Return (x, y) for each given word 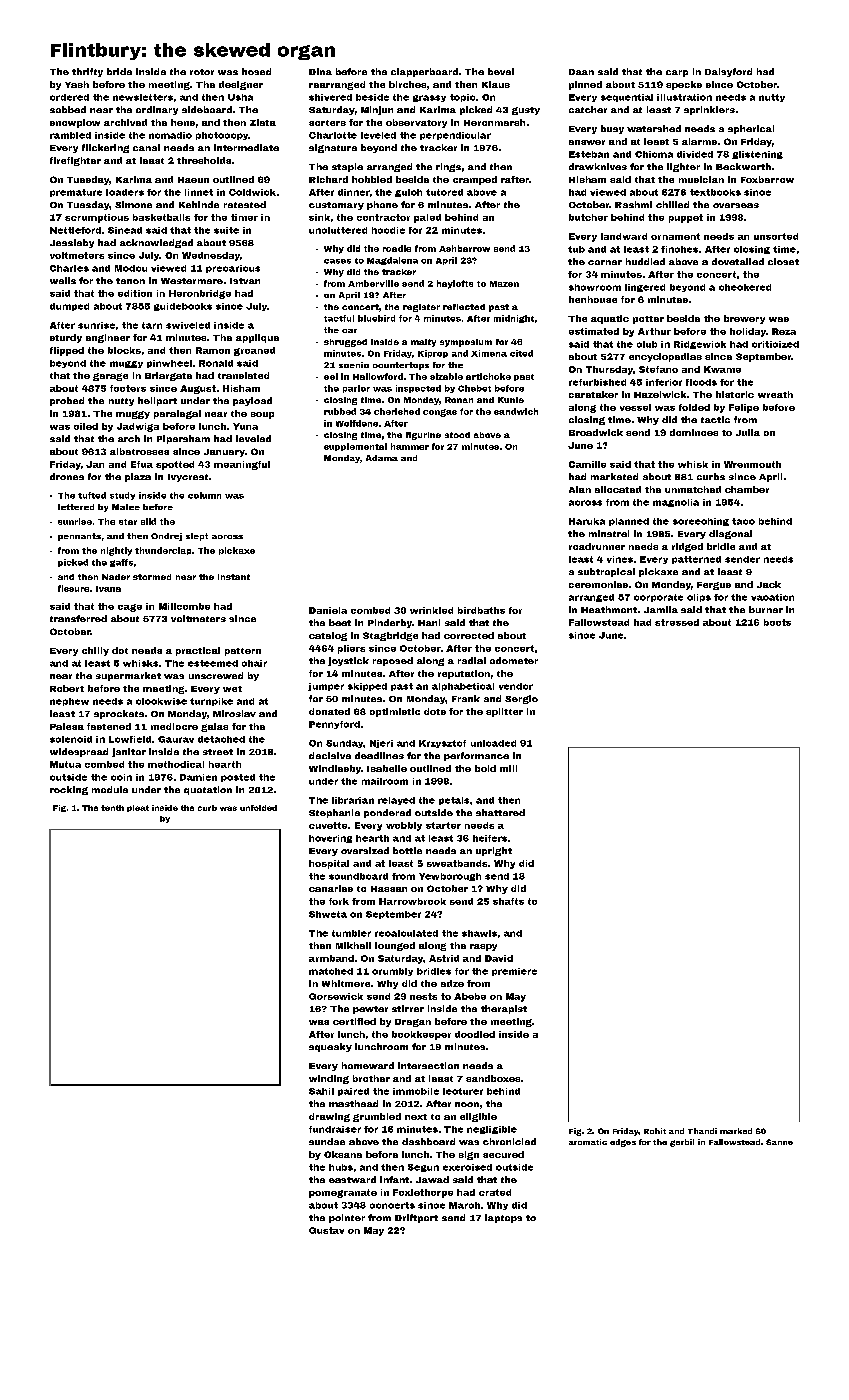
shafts (508, 901)
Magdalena (392, 261)
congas (440, 413)
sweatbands (457, 863)
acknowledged (156, 243)
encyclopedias (665, 357)
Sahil (321, 1091)
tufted (92, 495)
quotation (208, 790)
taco (743, 521)
